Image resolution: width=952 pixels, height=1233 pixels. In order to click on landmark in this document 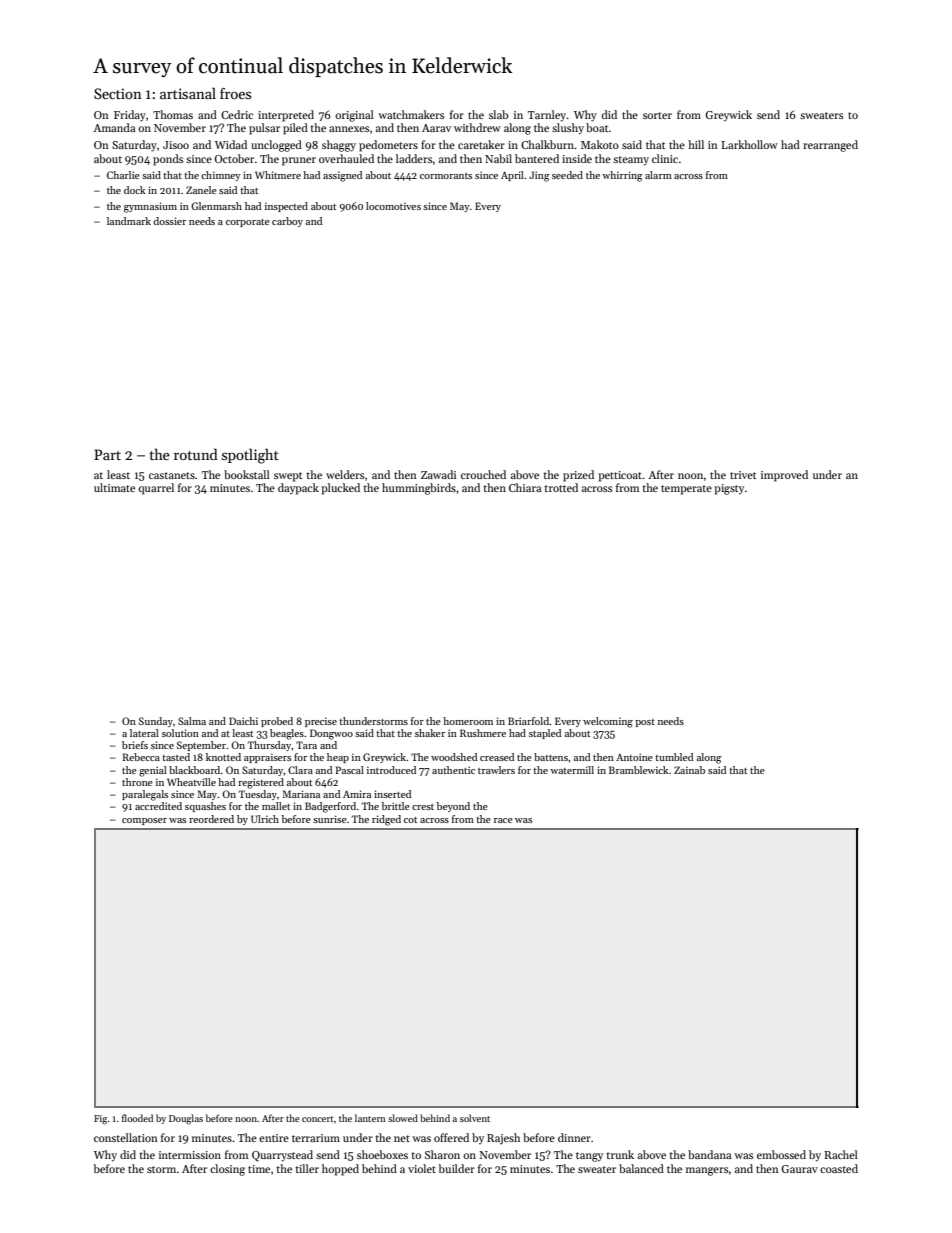, I will do `click(129, 221)`.
